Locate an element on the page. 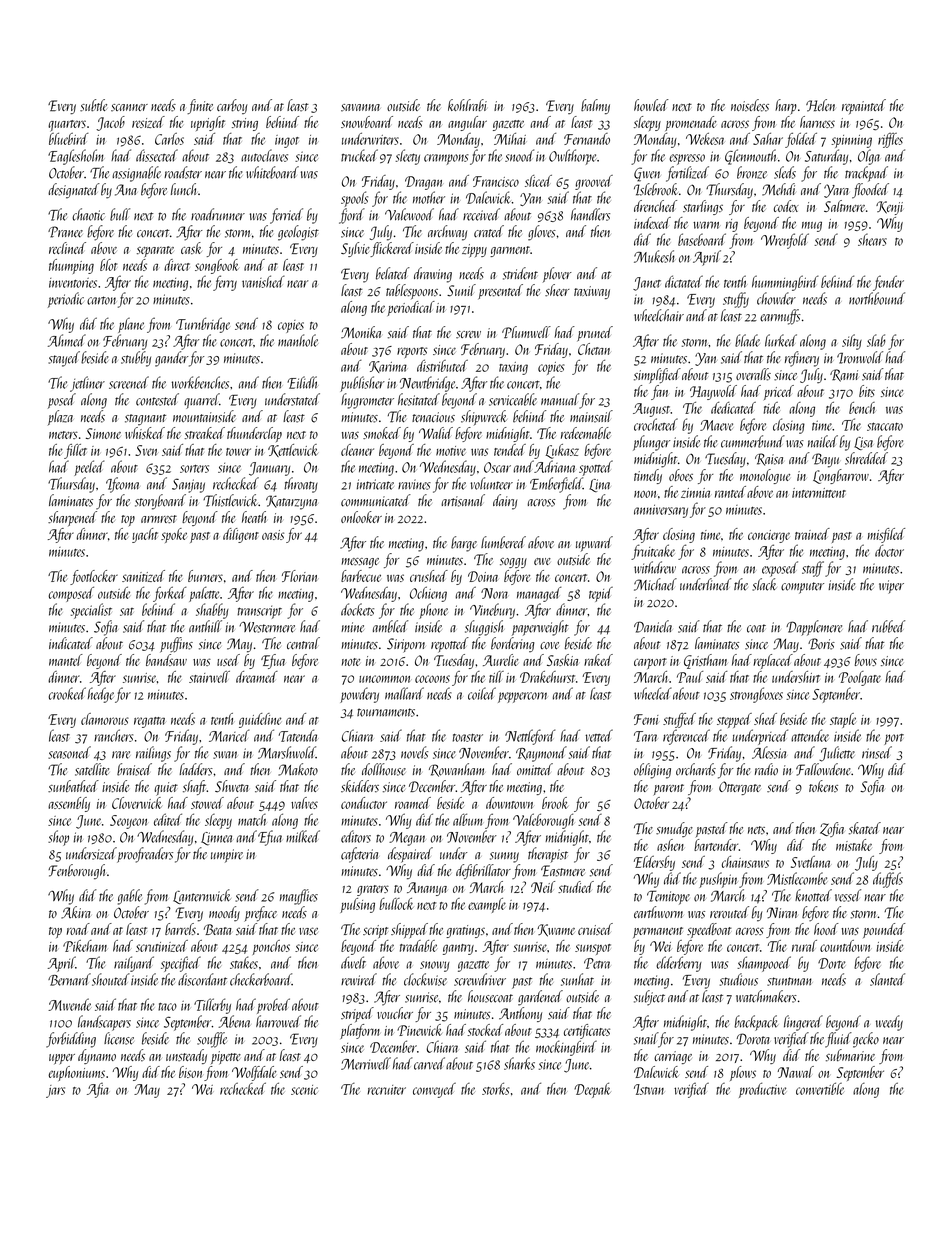 Image resolution: width=952 pixels, height=1233 pixels. riffles is located at coordinates (890, 140).
